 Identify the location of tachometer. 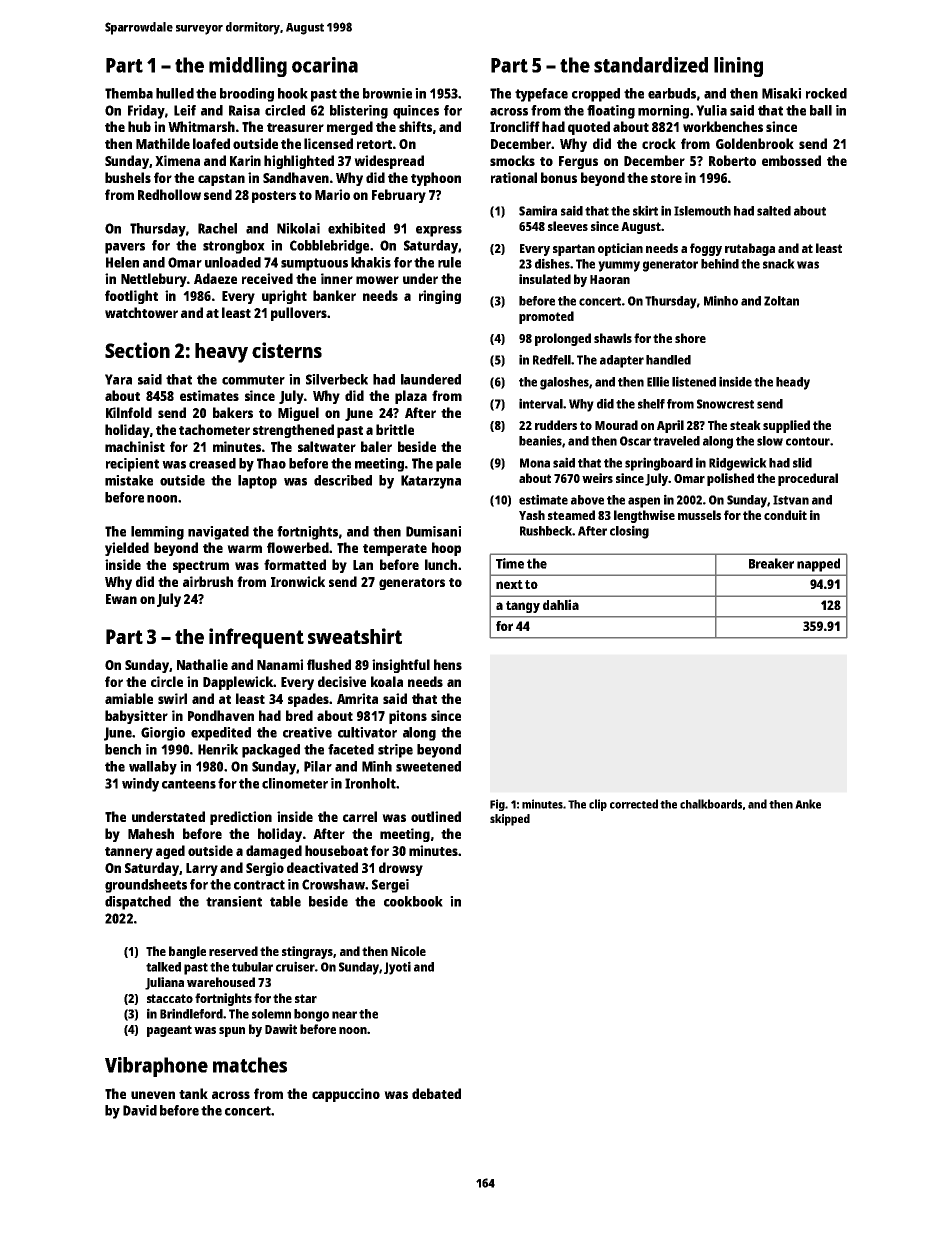
(214, 429).
